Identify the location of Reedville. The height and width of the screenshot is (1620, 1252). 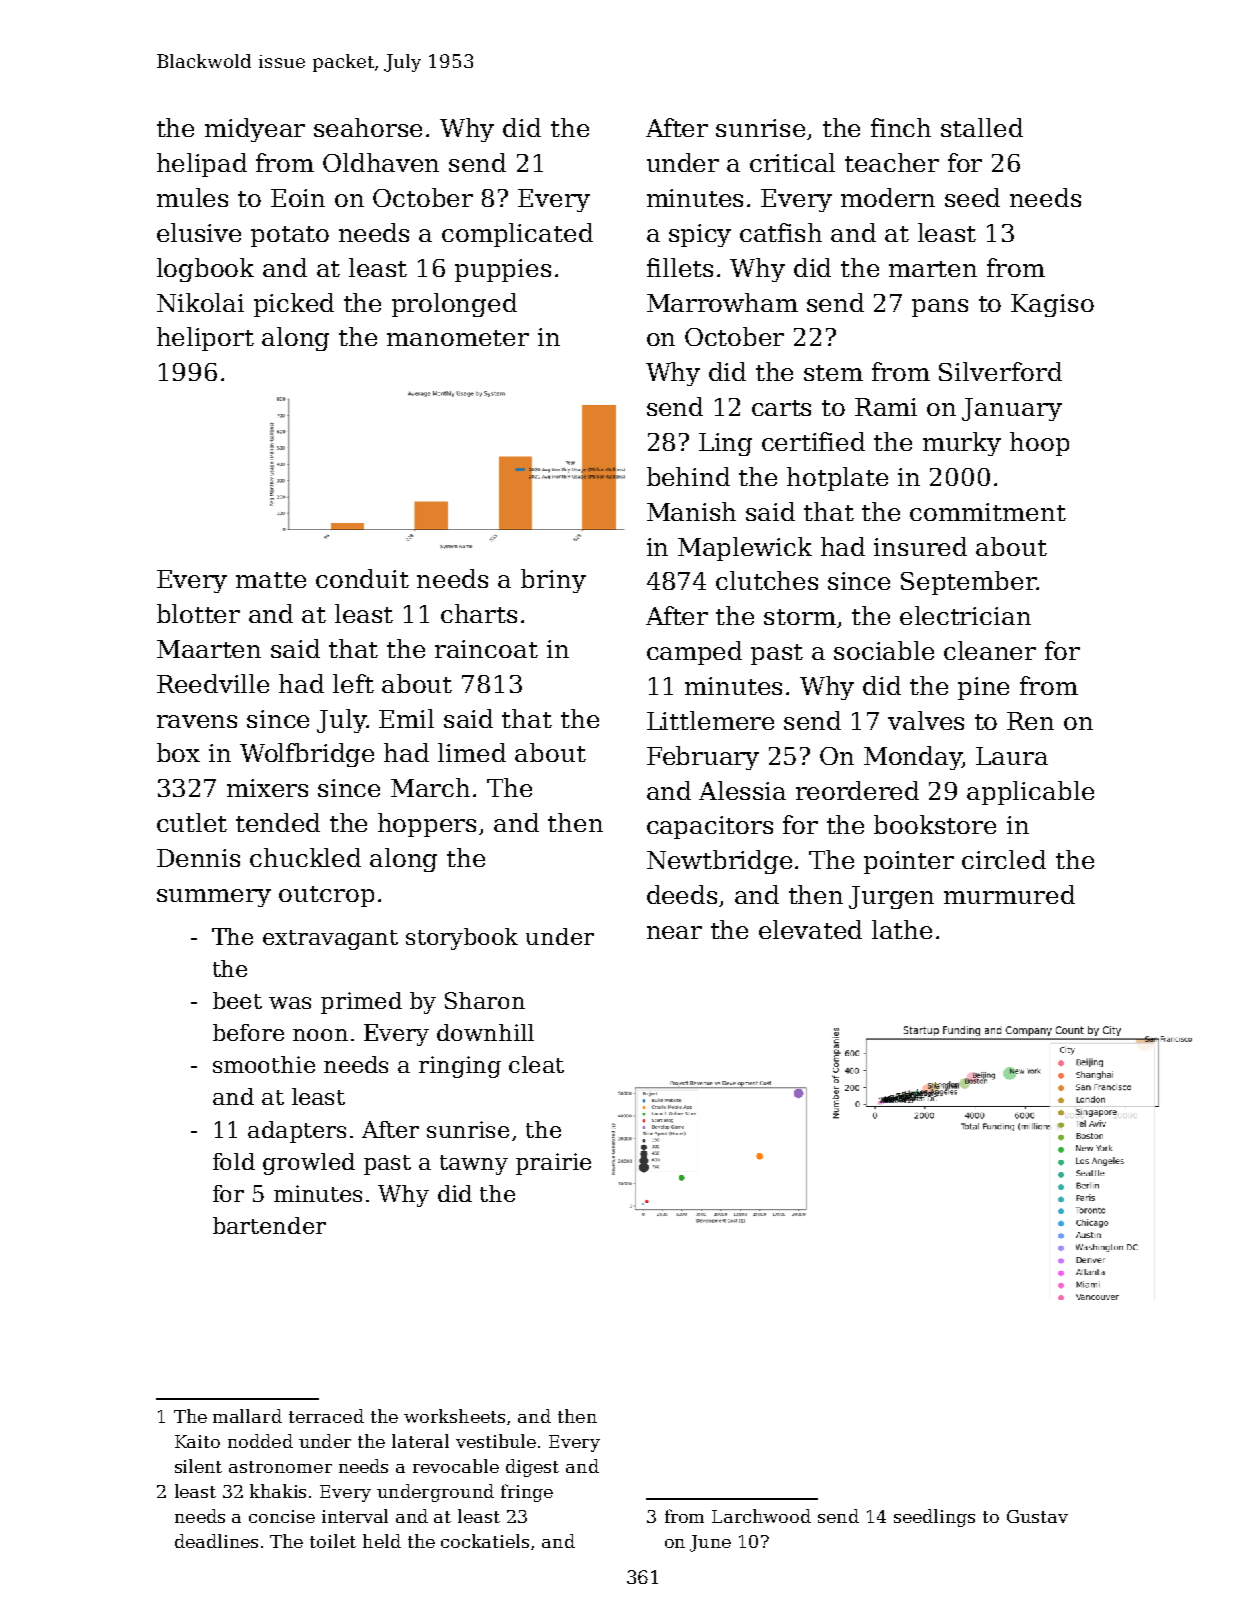
(213, 683).
